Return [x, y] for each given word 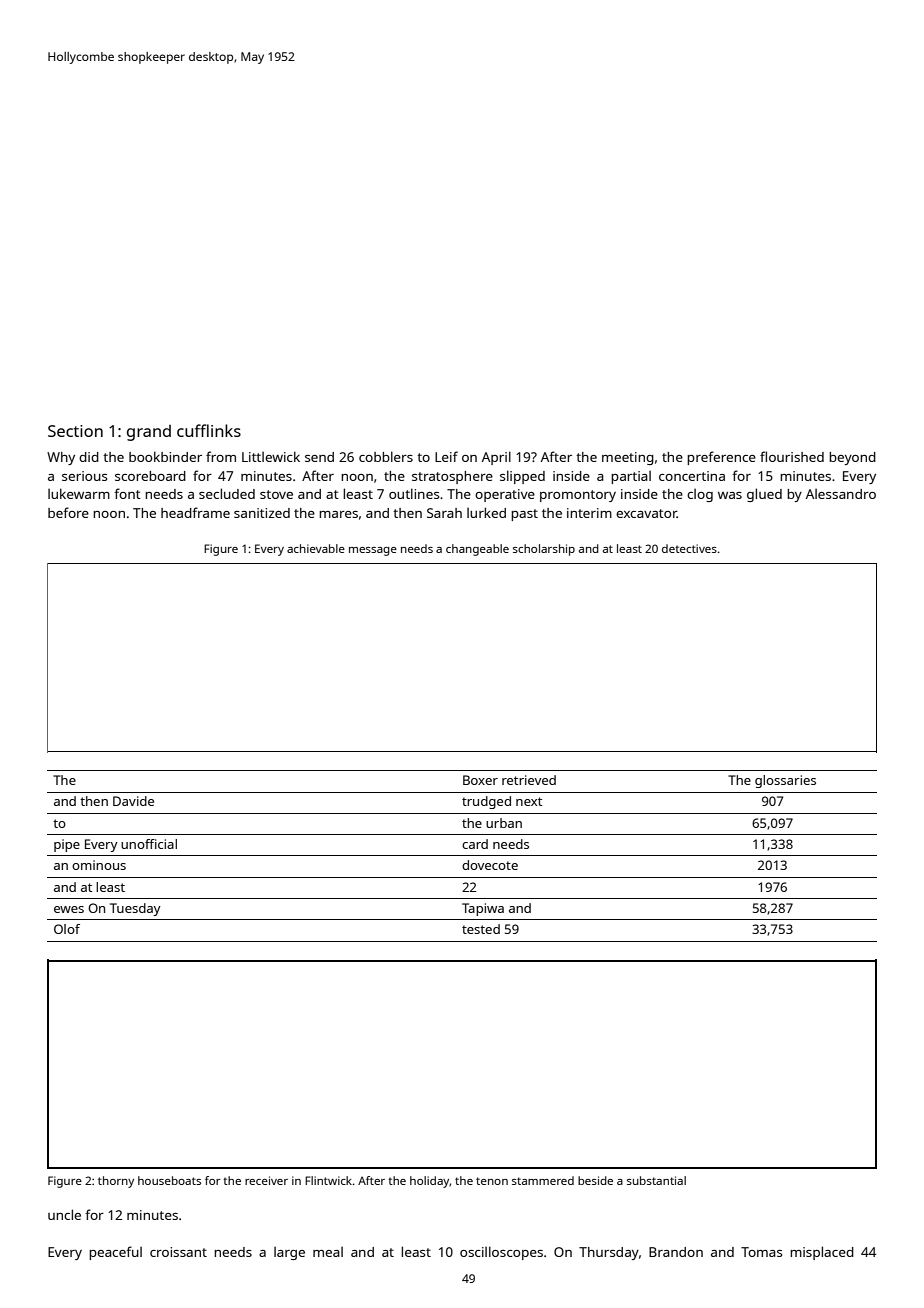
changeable [477, 550]
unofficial [149, 844]
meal [328, 1252]
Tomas [761, 1252]
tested [481, 929]
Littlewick [271, 456]
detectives [689, 548]
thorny [116, 1182]
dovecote [490, 865]
